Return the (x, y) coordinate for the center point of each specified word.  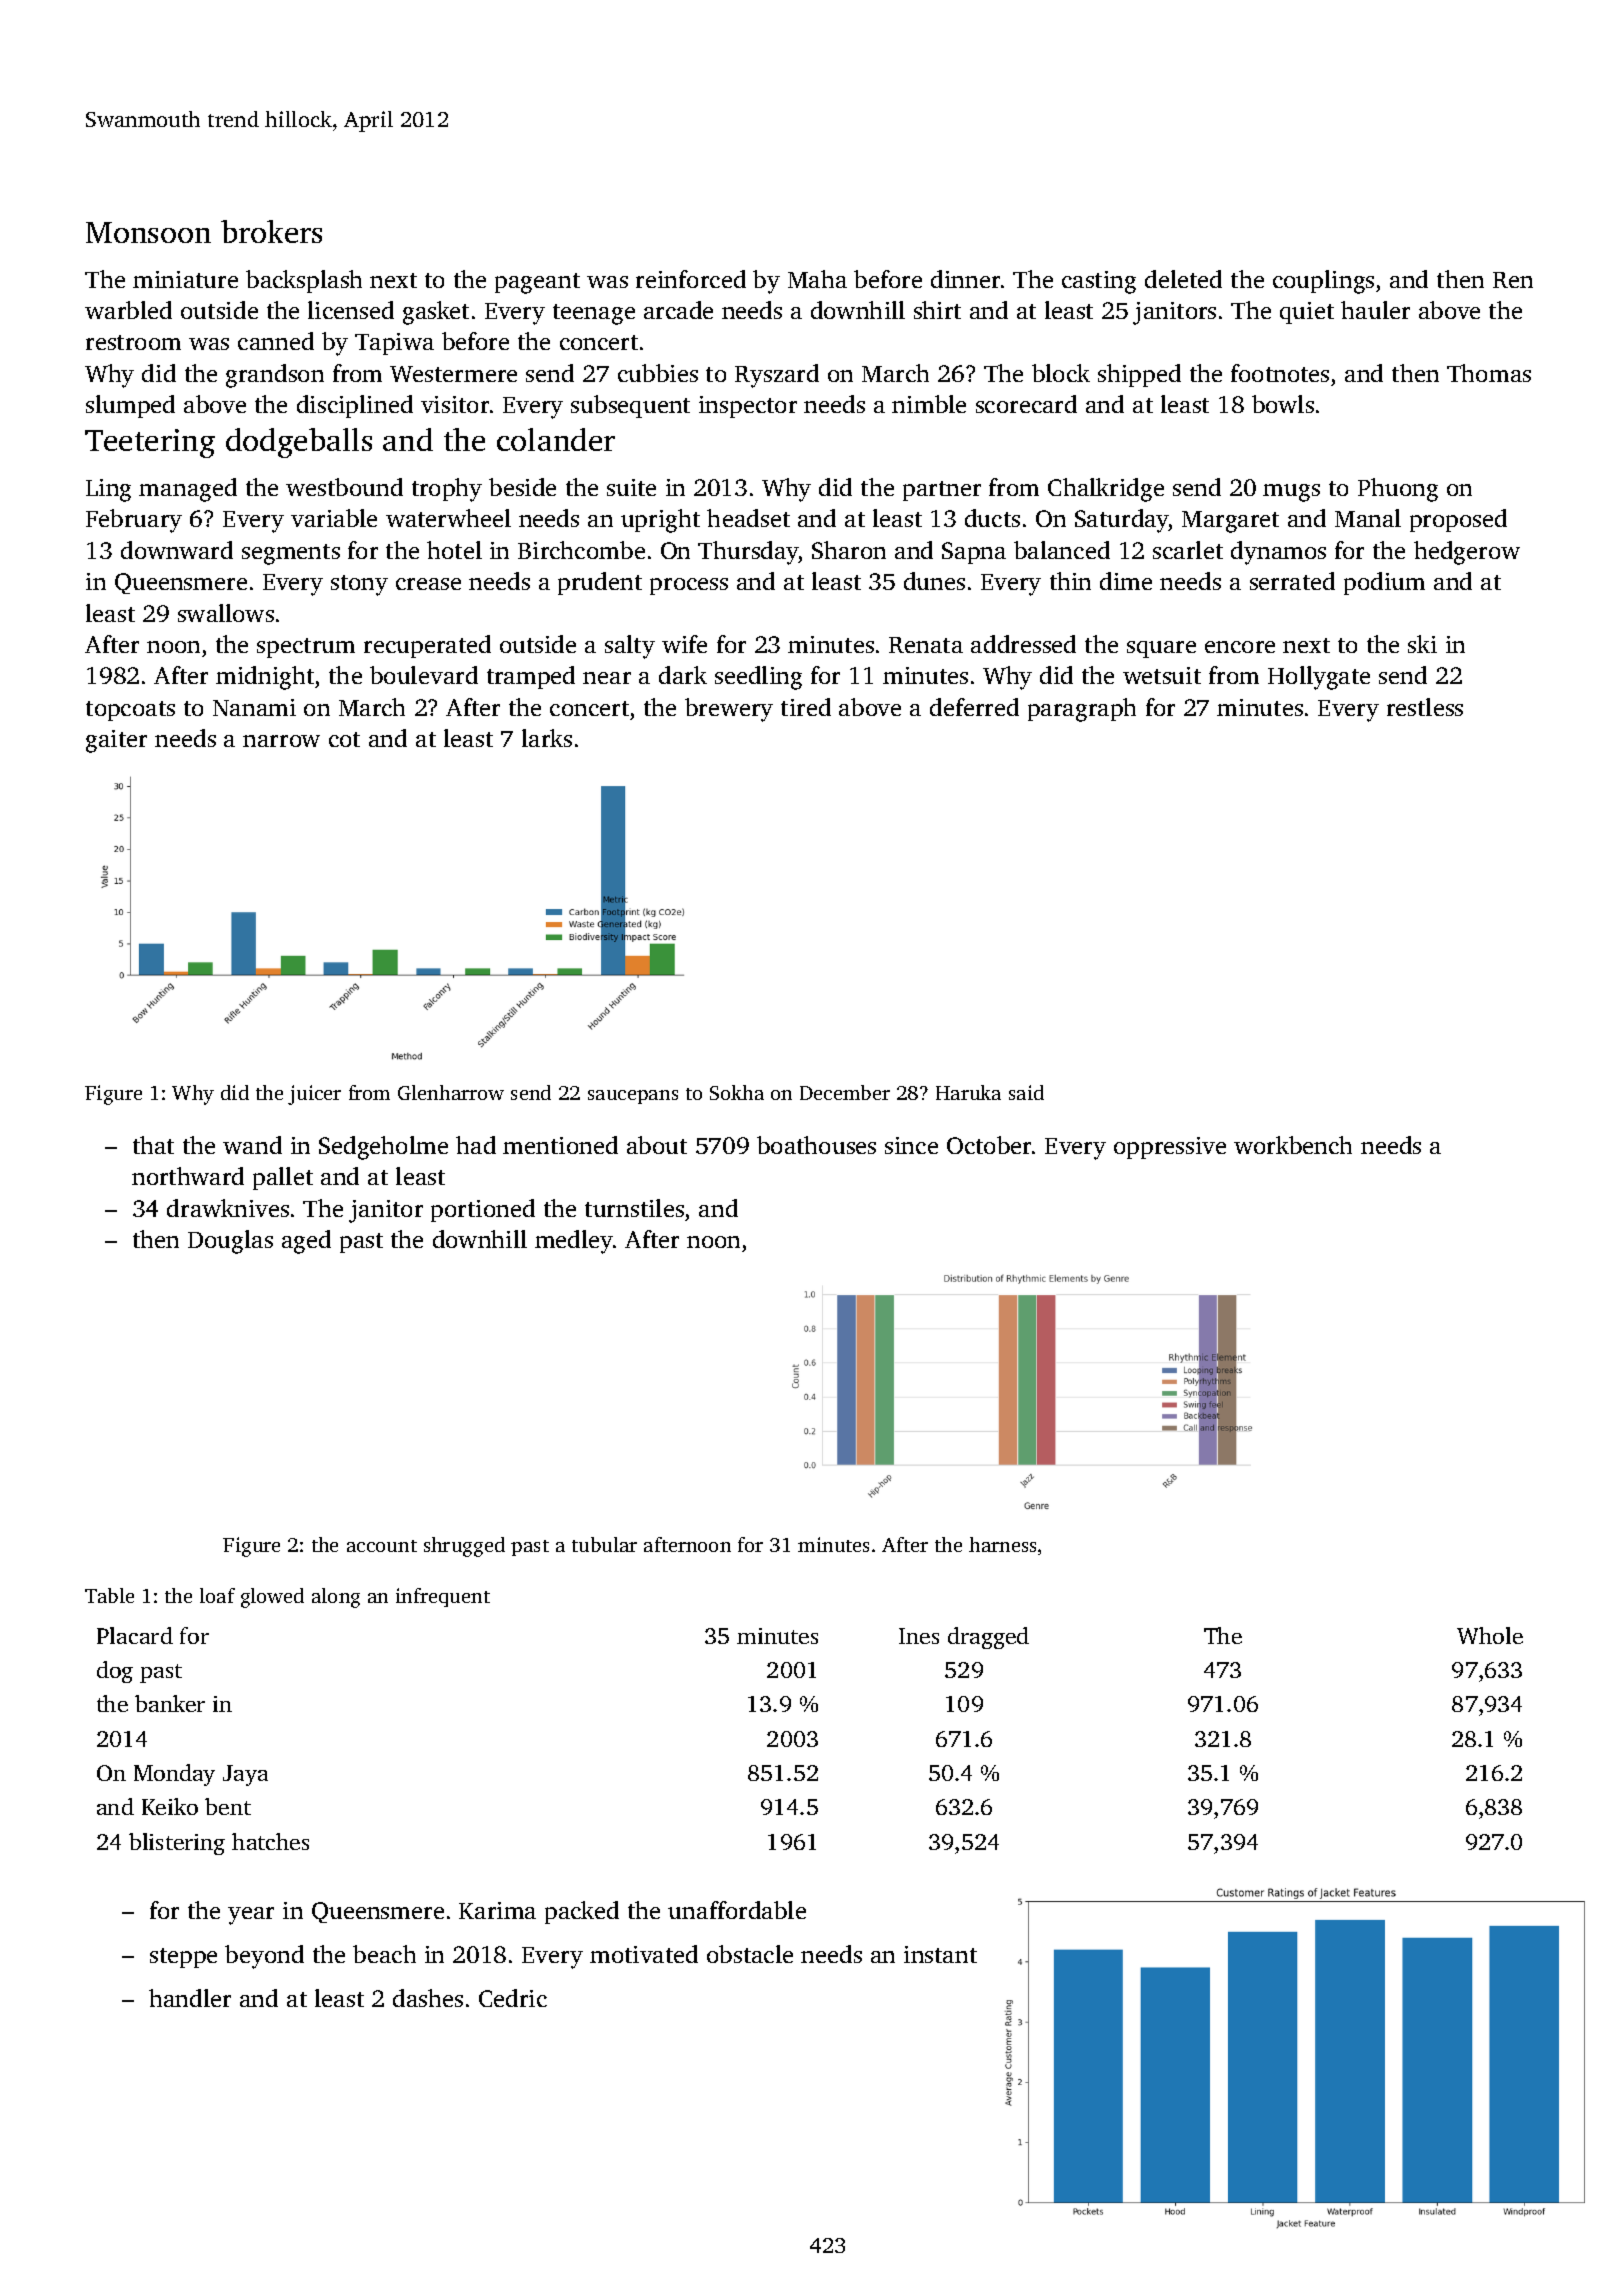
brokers (271, 231)
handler (190, 1998)
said (1026, 1092)
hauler (1375, 310)
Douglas (230, 1242)
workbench (1293, 1145)
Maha (817, 279)
